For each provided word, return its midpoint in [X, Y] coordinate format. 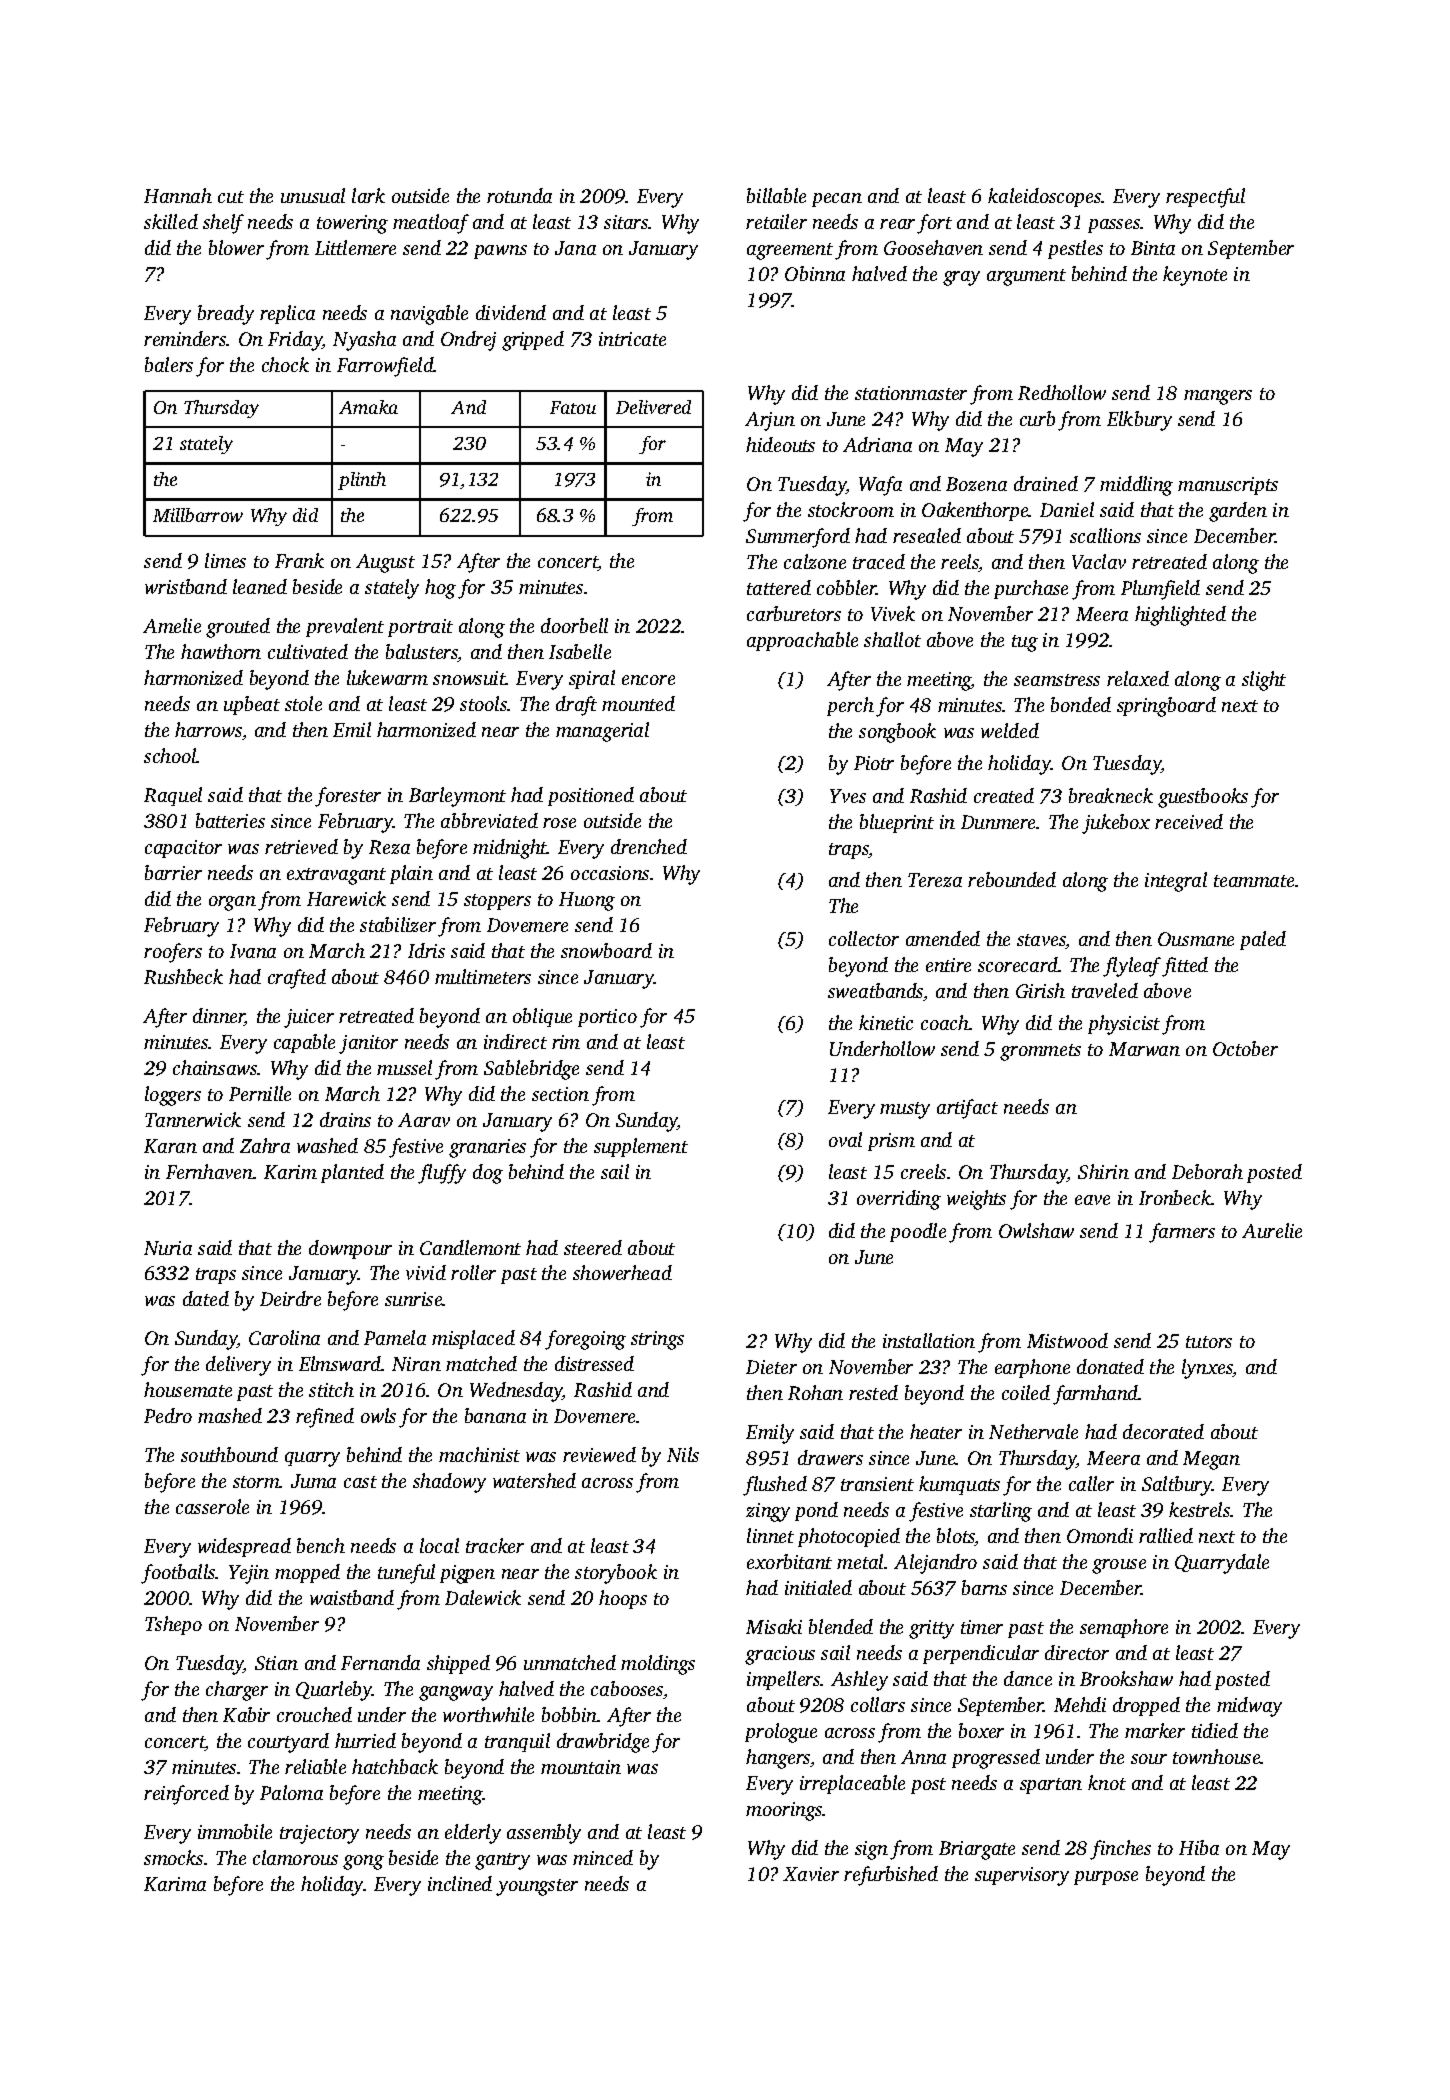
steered [593, 1247]
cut [231, 197]
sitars [626, 222]
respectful [1205, 198]
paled [1263, 940]
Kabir [246, 1714]
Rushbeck [183, 976]
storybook [616, 1574]
